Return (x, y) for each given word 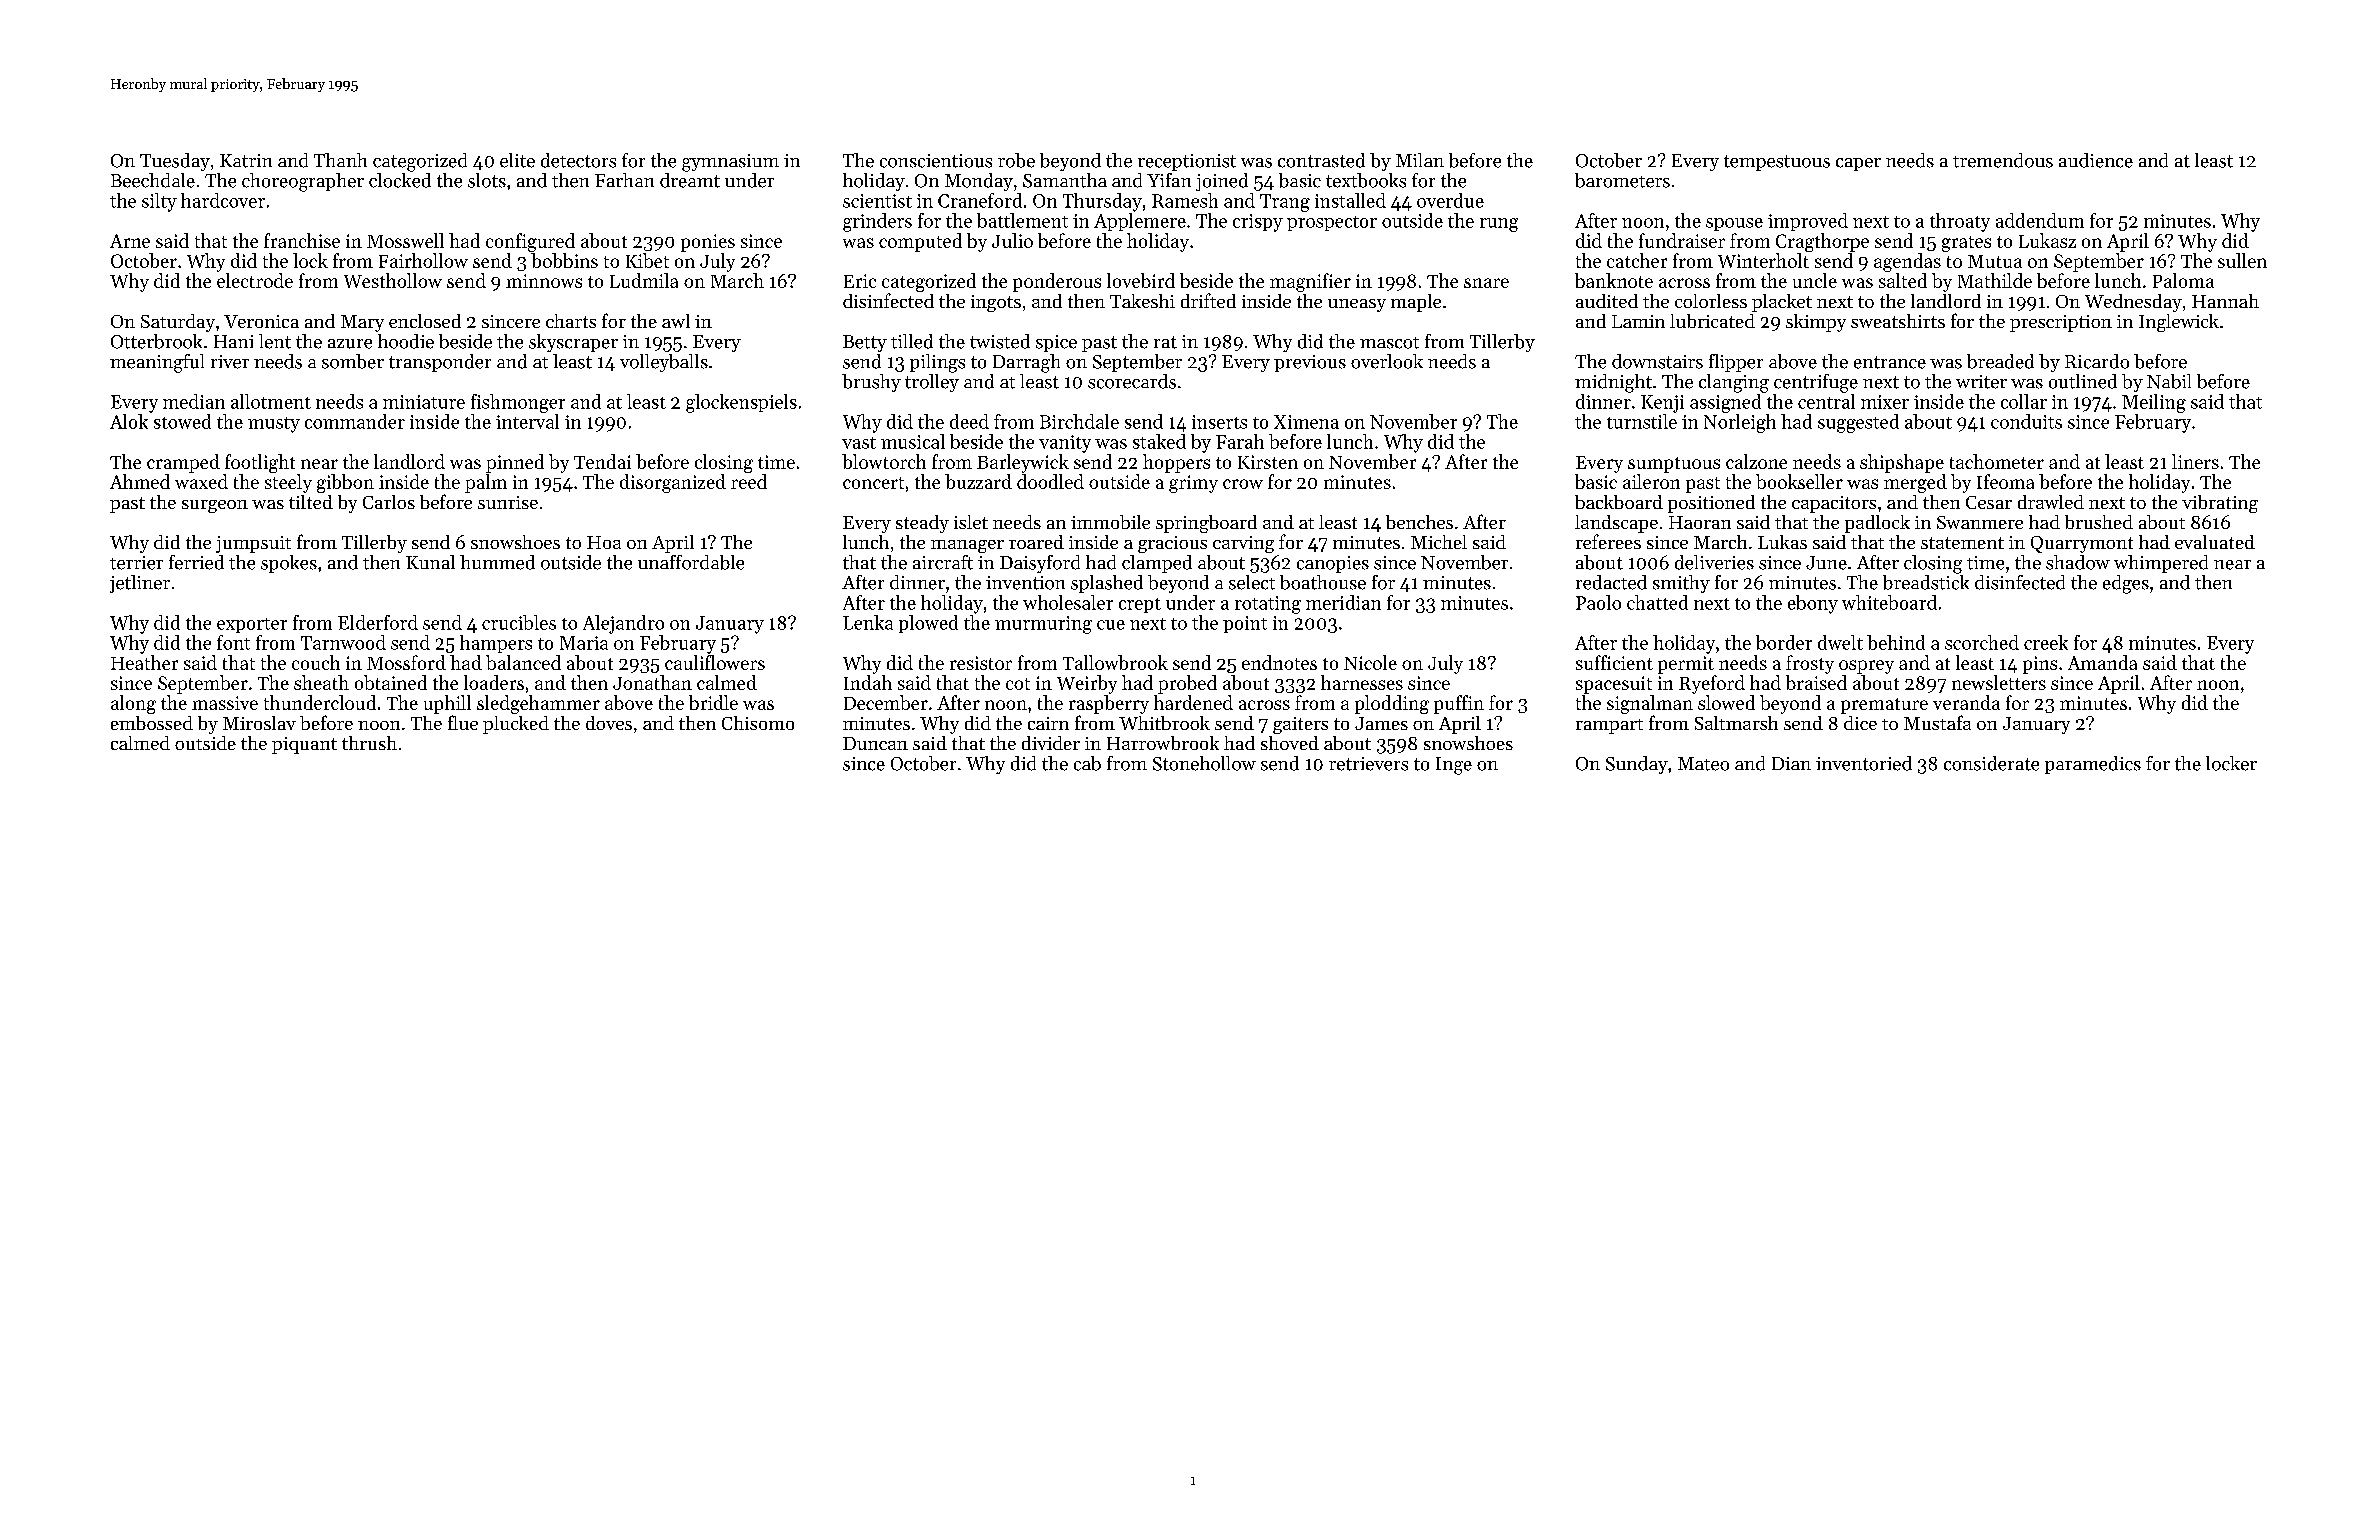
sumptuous (1674, 465)
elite (517, 160)
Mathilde (1995, 280)
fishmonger (518, 403)
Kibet (647, 260)
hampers (496, 644)
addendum (2040, 220)
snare (1486, 283)
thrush (369, 743)
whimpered (2161, 564)
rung (1499, 225)
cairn (1048, 723)
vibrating (2220, 504)
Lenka (868, 622)
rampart (1609, 726)
